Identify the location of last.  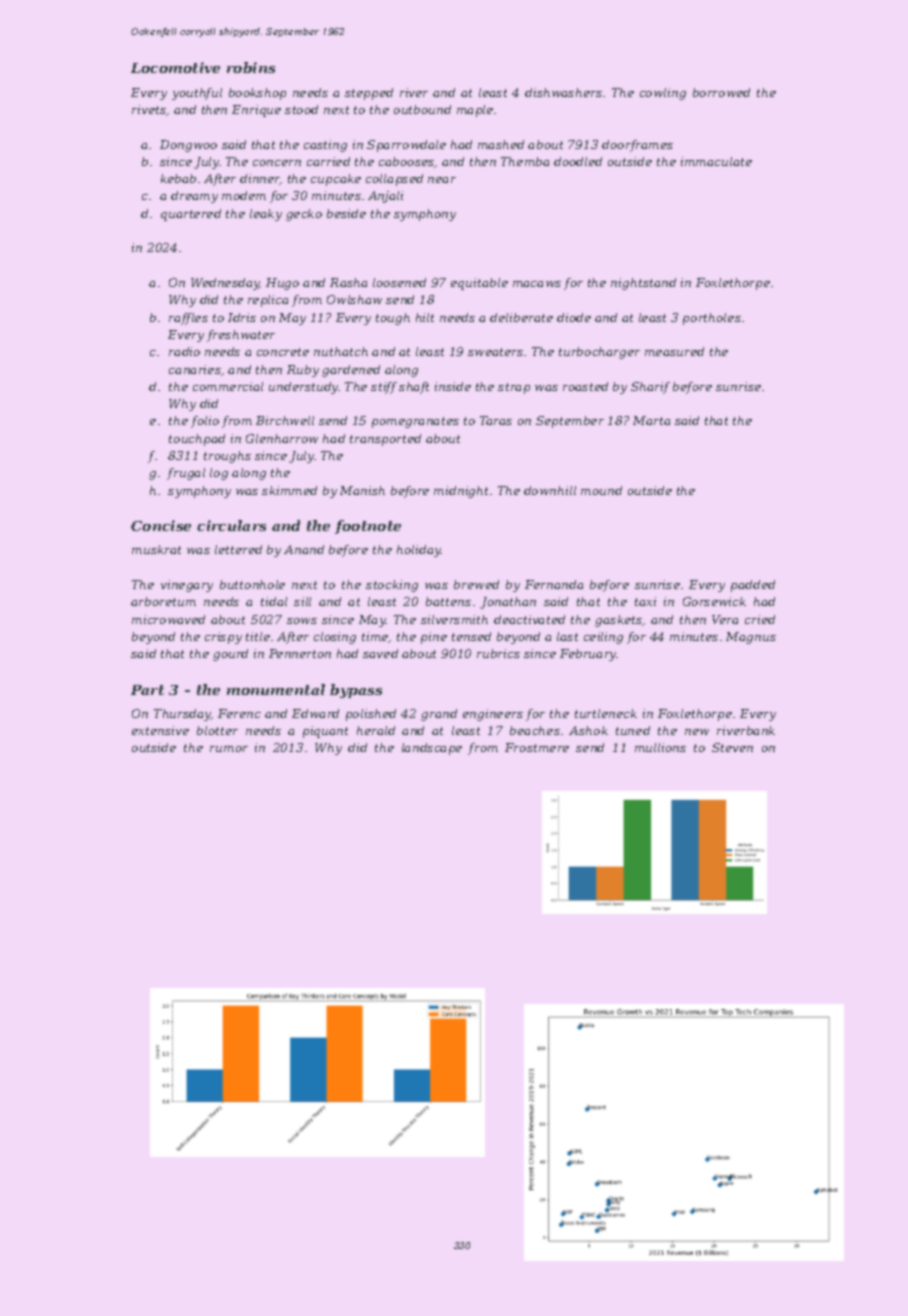
(567, 636).
